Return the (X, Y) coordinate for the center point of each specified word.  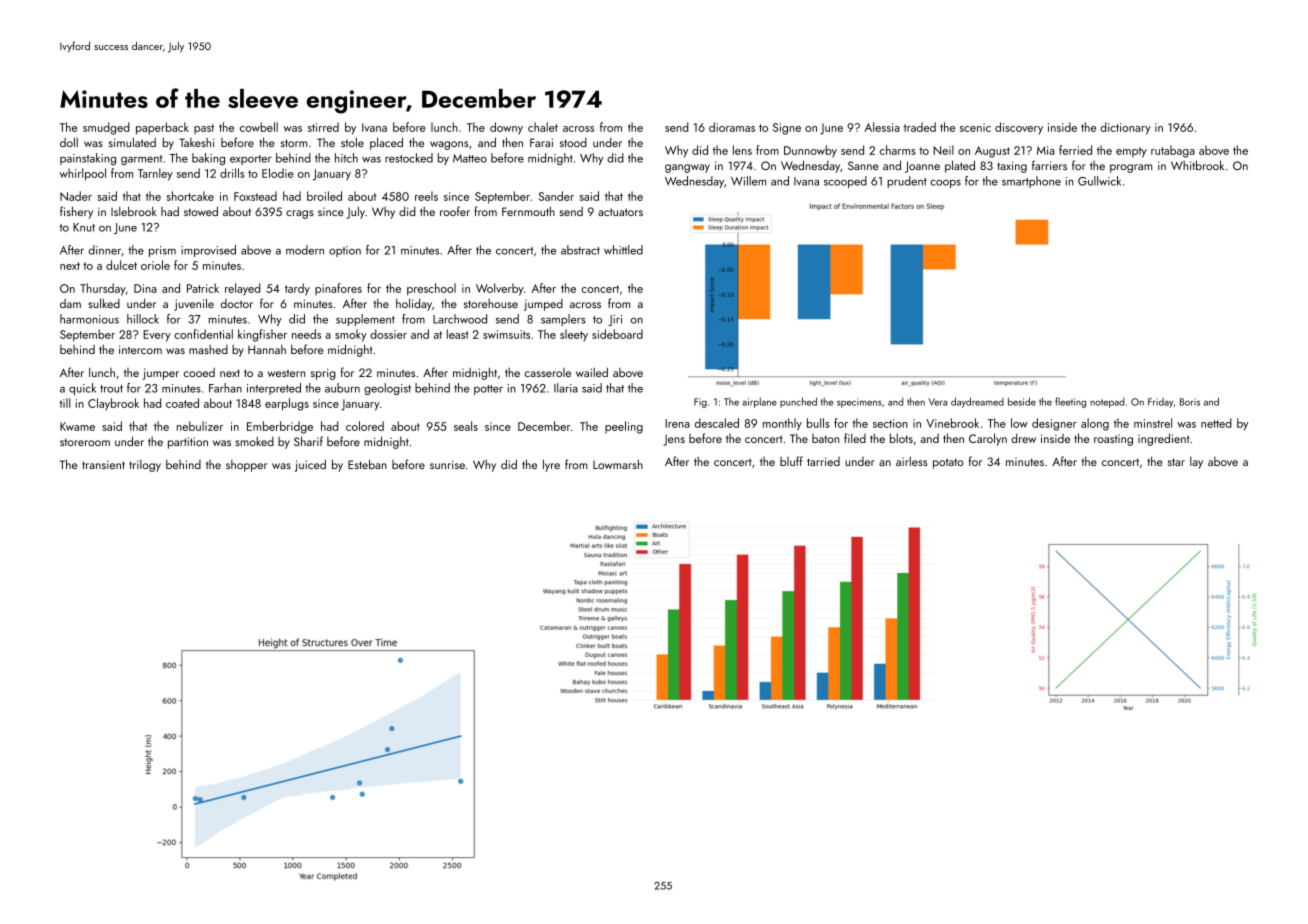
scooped (845, 182)
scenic (975, 127)
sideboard (617, 334)
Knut (84, 227)
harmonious (89, 319)
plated (960, 166)
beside (1022, 401)
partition (188, 443)
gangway (687, 168)
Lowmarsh (618, 464)
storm (294, 143)
